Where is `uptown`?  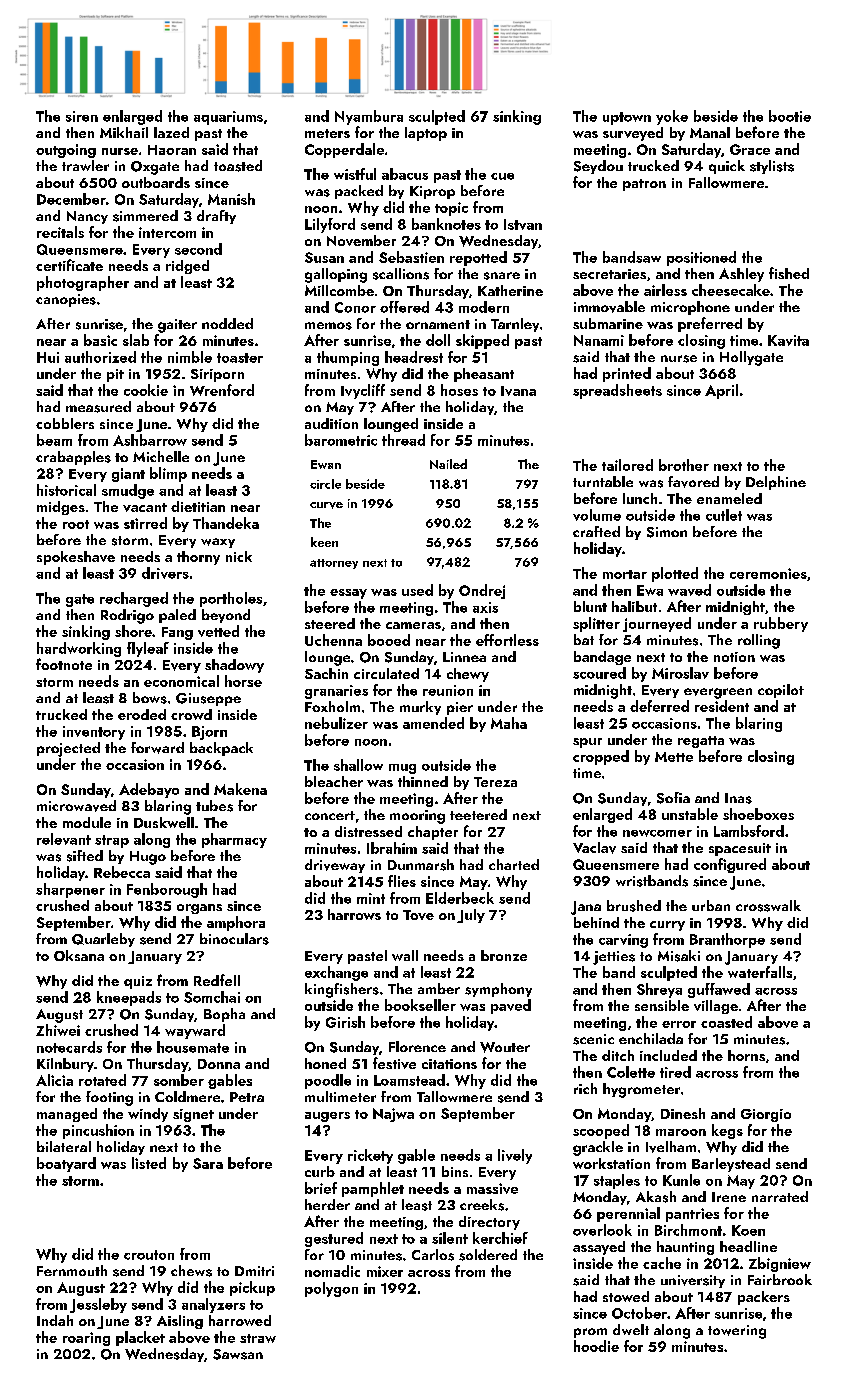
uptown is located at coordinates (627, 118).
